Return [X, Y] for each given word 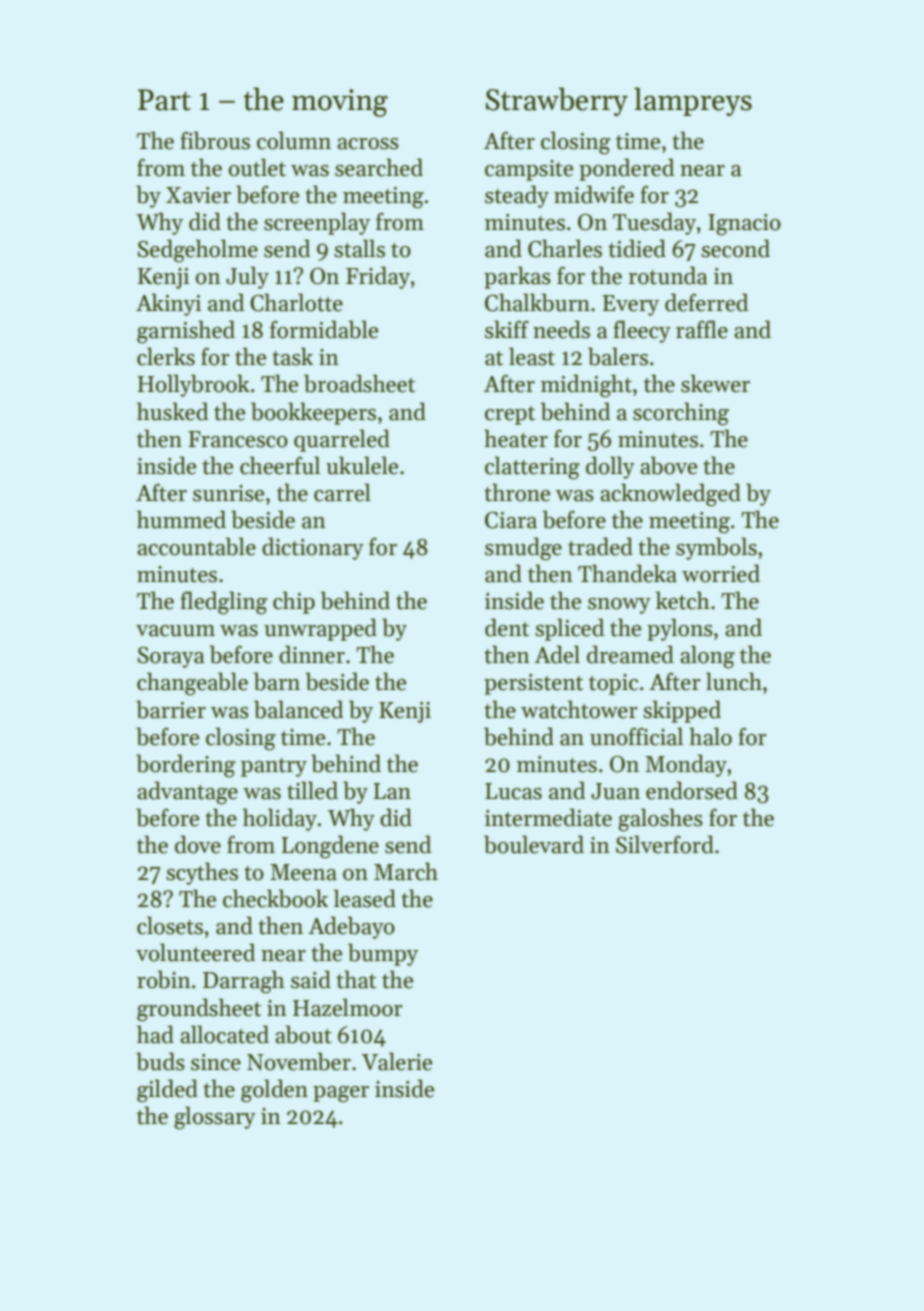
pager [341, 1094]
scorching [681, 414]
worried [721, 573]
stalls [359, 248]
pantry [274, 767]
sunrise [228, 493]
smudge [523, 549]
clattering [532, 468]
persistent [533, 684]
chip [294, 602]
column [294, 140]
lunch [734, 681]
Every [630, 305]
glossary [215, 1118]
